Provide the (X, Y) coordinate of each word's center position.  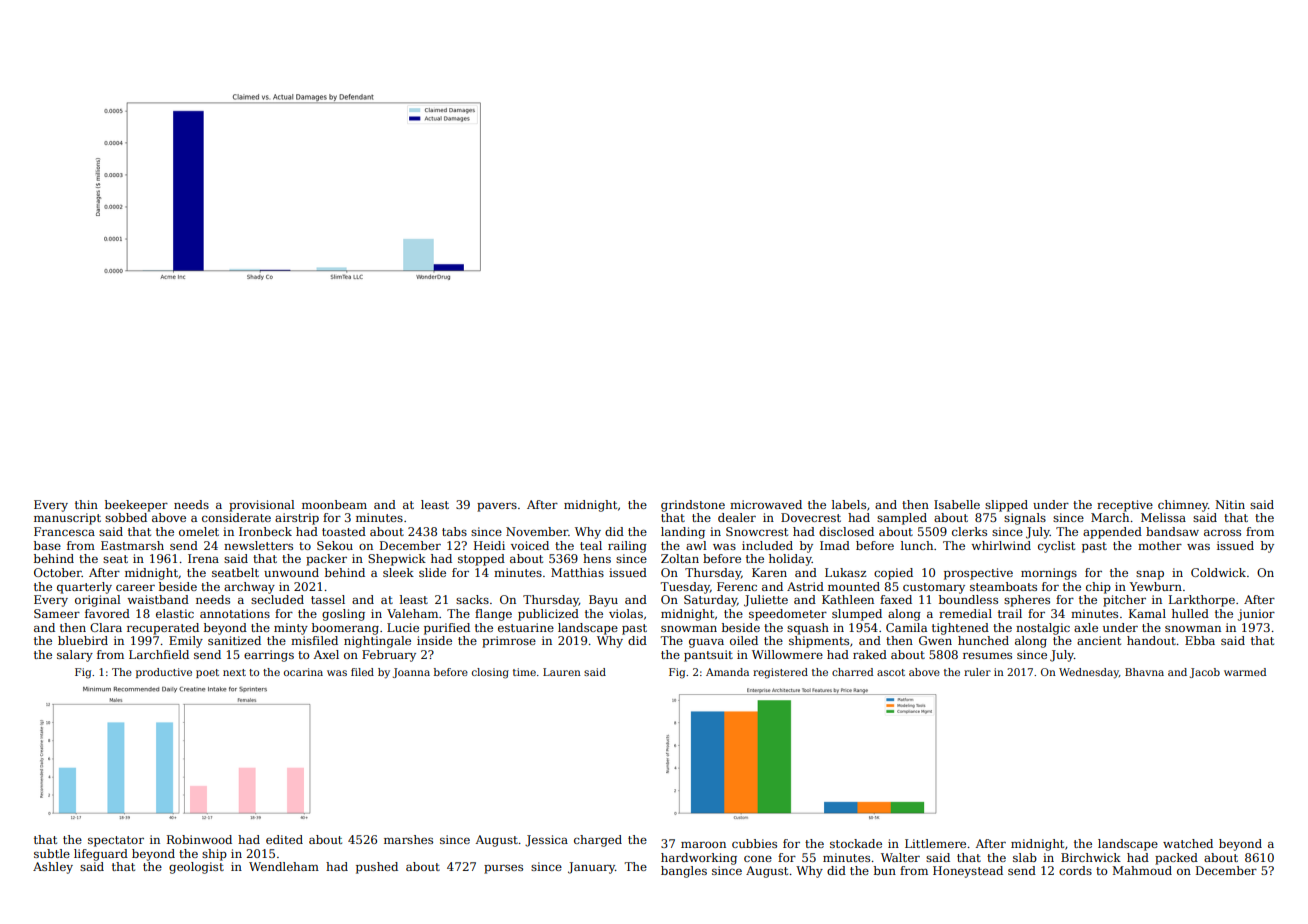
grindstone (693, 506)
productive (164, 673)
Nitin (1230, 504)
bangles (684, 872)
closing (490, 673)
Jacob (1205, 673)
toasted (344, 531)
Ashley (53, 868)
